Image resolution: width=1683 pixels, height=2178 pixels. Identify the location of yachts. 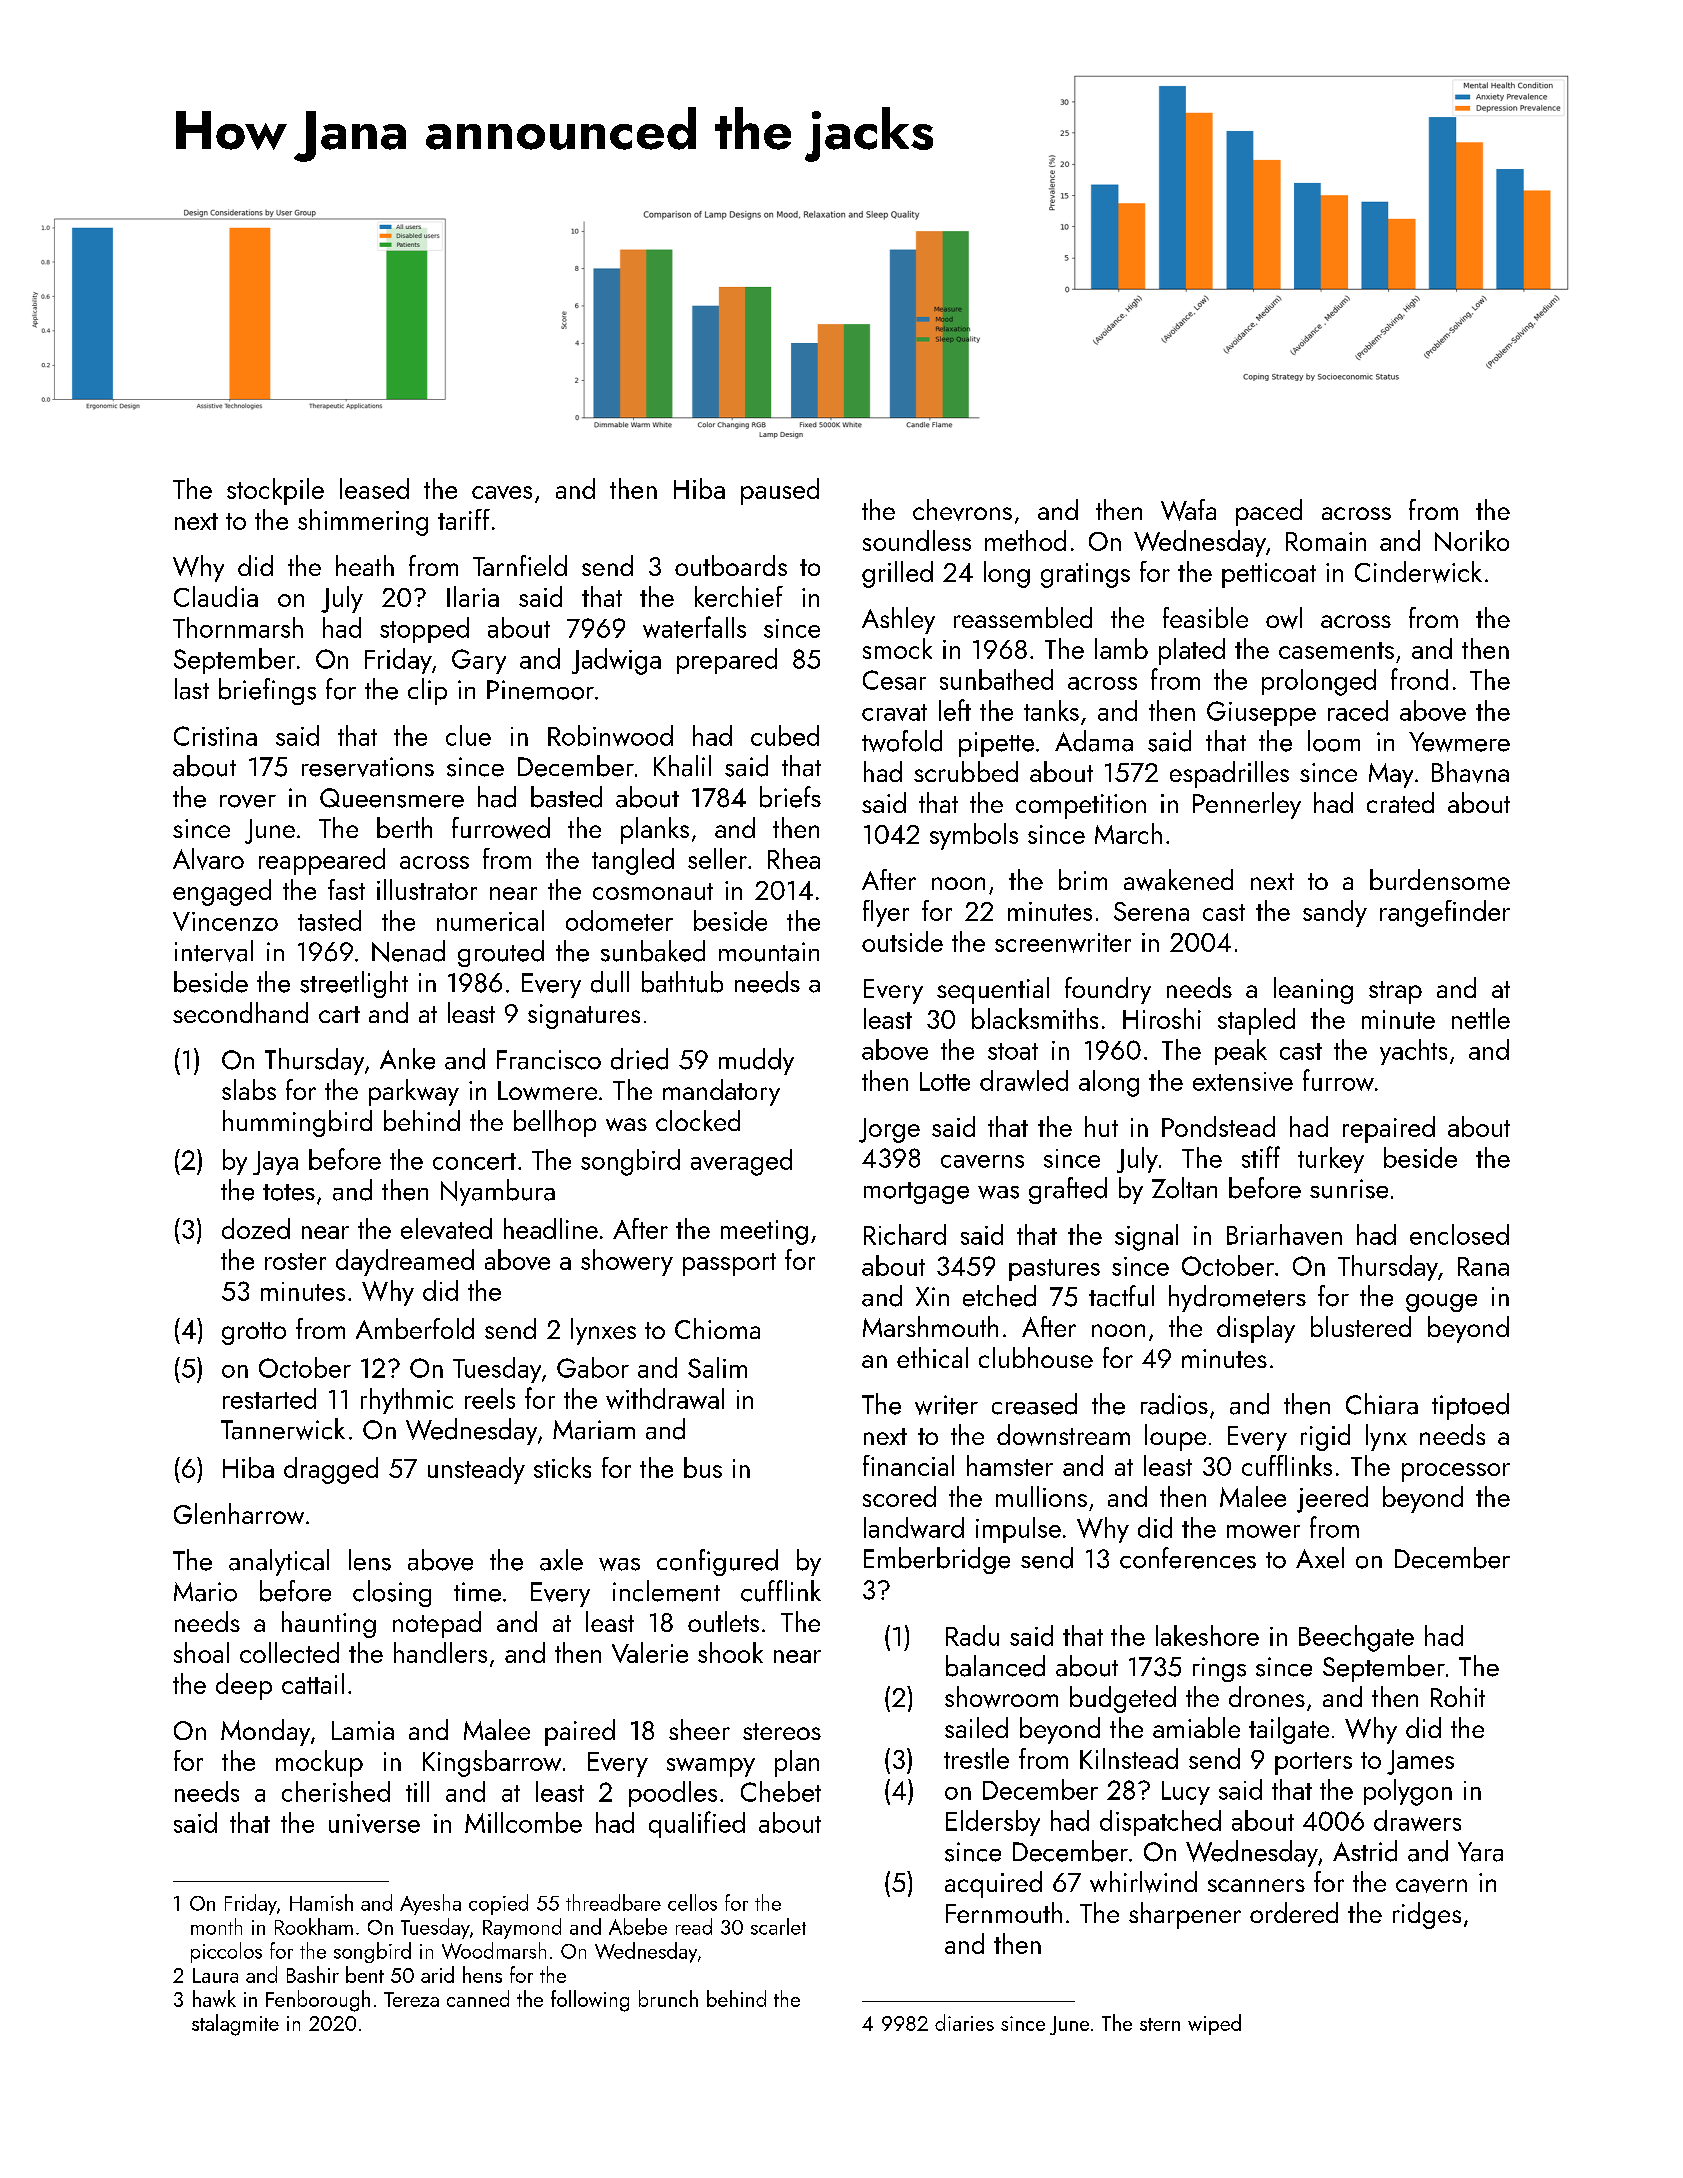
(1413, 1052).
